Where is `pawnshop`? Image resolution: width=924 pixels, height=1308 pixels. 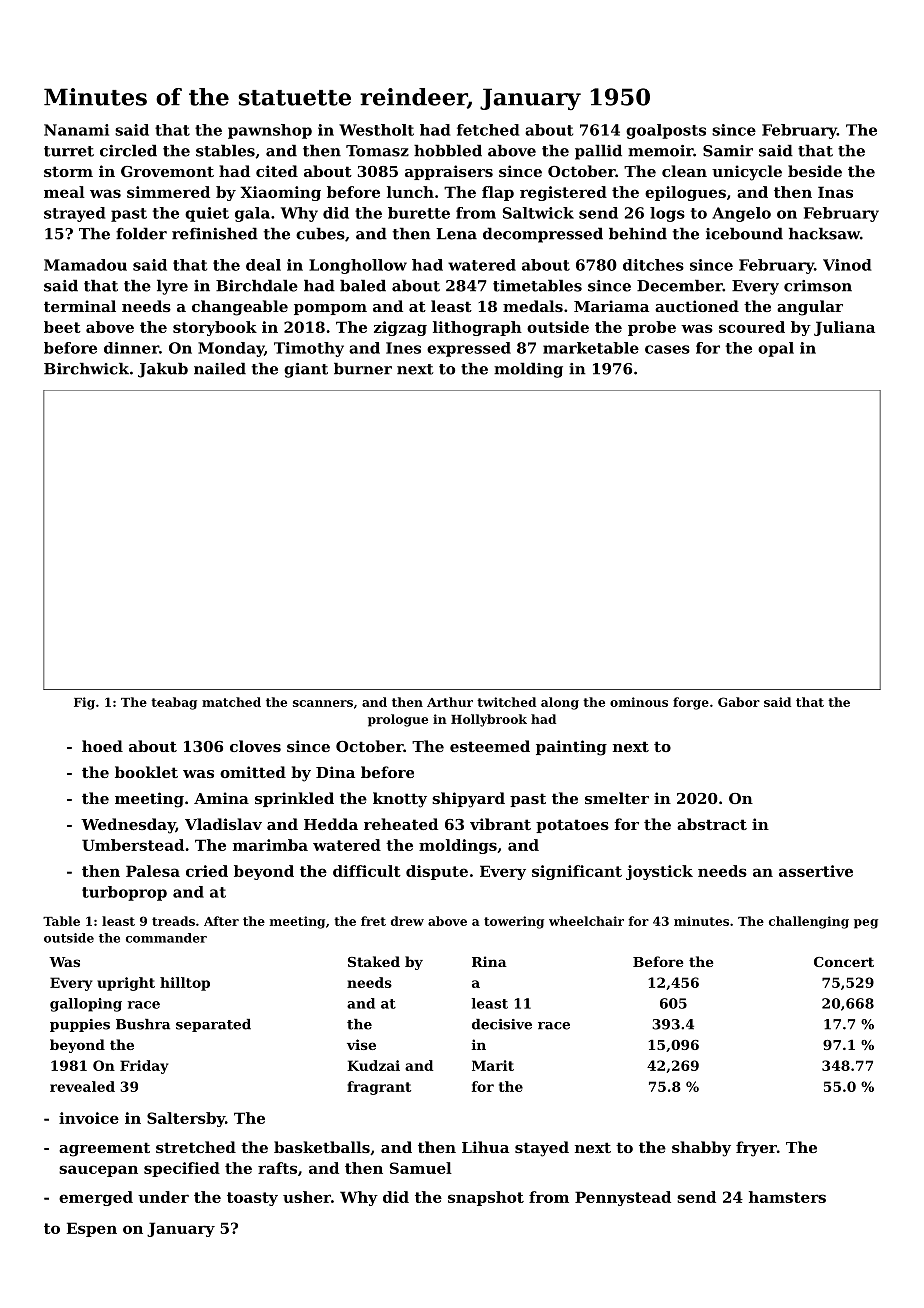 pawnshop is located at coordinates (270, 131).
